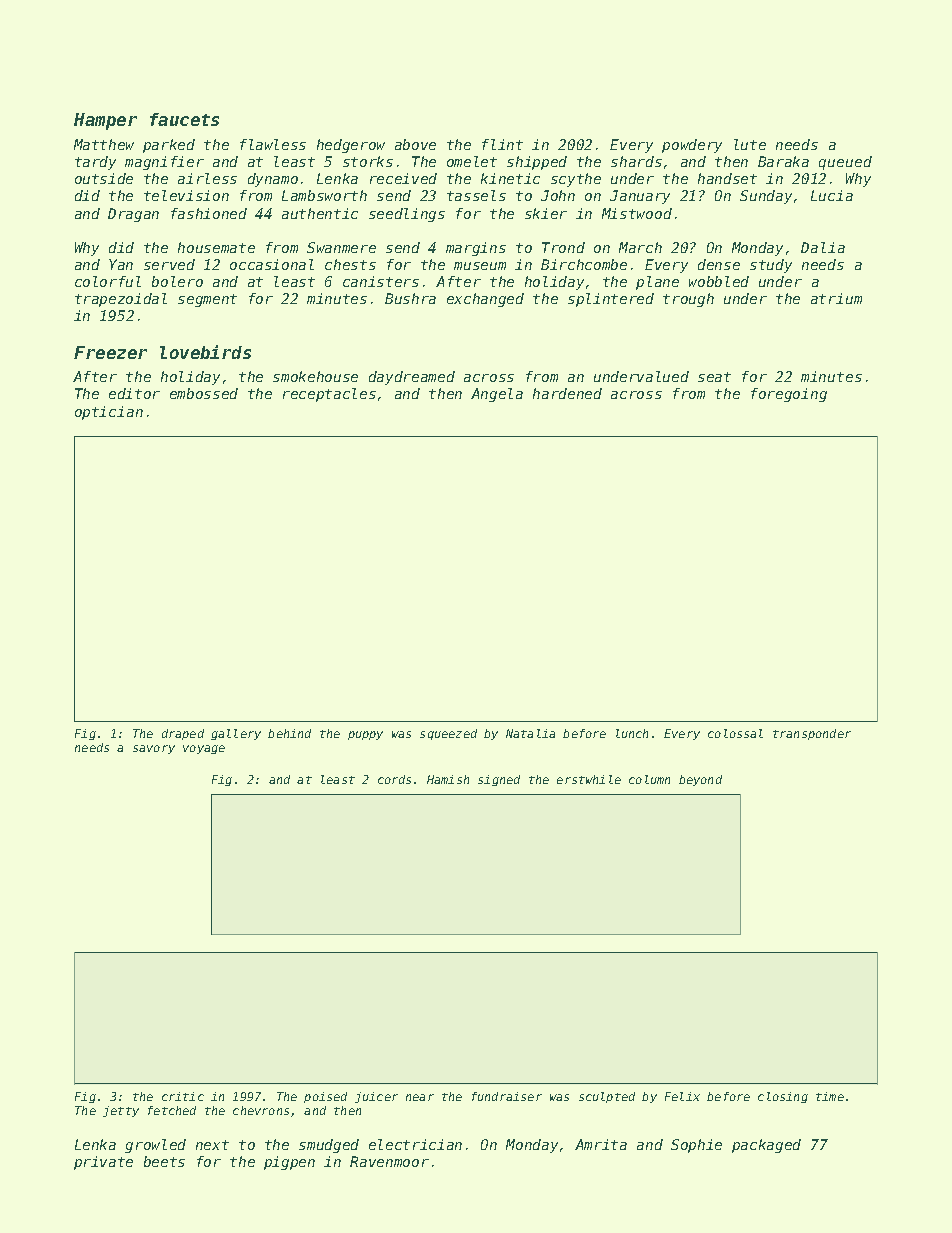  Describe the element at coordinates (216, 247) in the document. I see `housemate` at that location.
